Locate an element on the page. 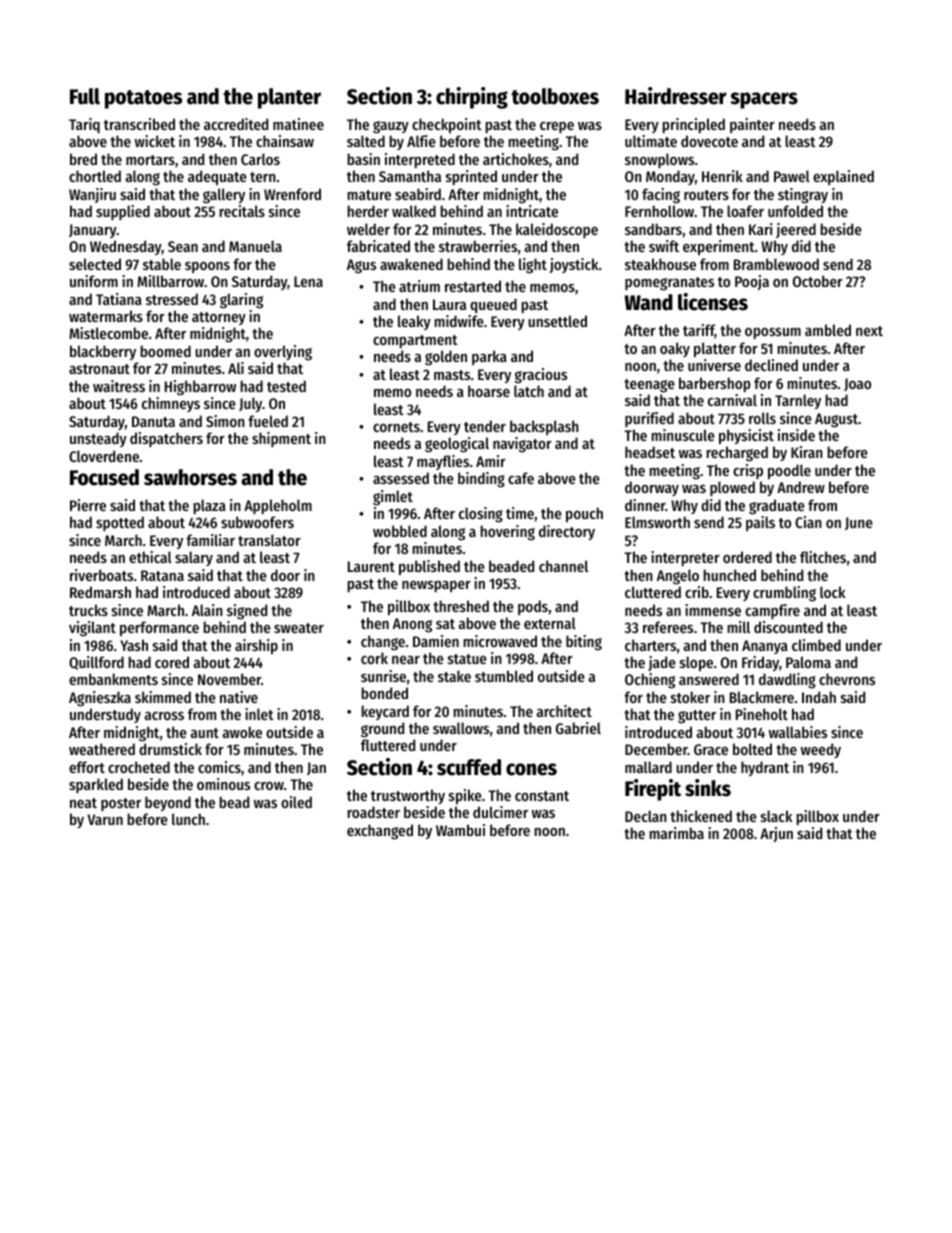  sprinted is located at coordinates (471, 177).
